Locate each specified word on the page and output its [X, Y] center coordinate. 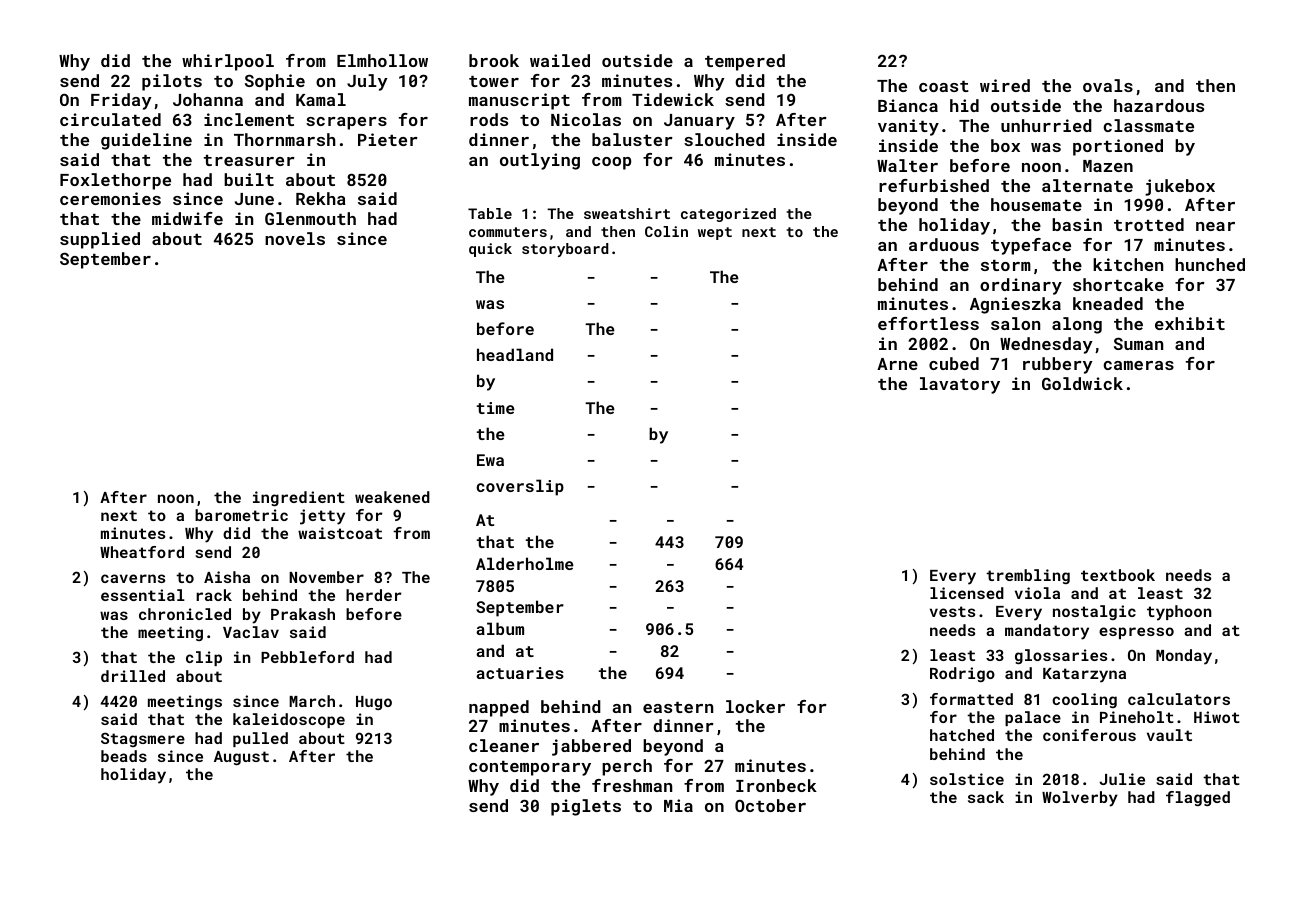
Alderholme [525, 563]
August [241, 758]
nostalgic [1094, 612]
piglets [586, 807]
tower [494, 81]
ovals [1108, 85]
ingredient [299, 498]
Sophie [275, 82]
